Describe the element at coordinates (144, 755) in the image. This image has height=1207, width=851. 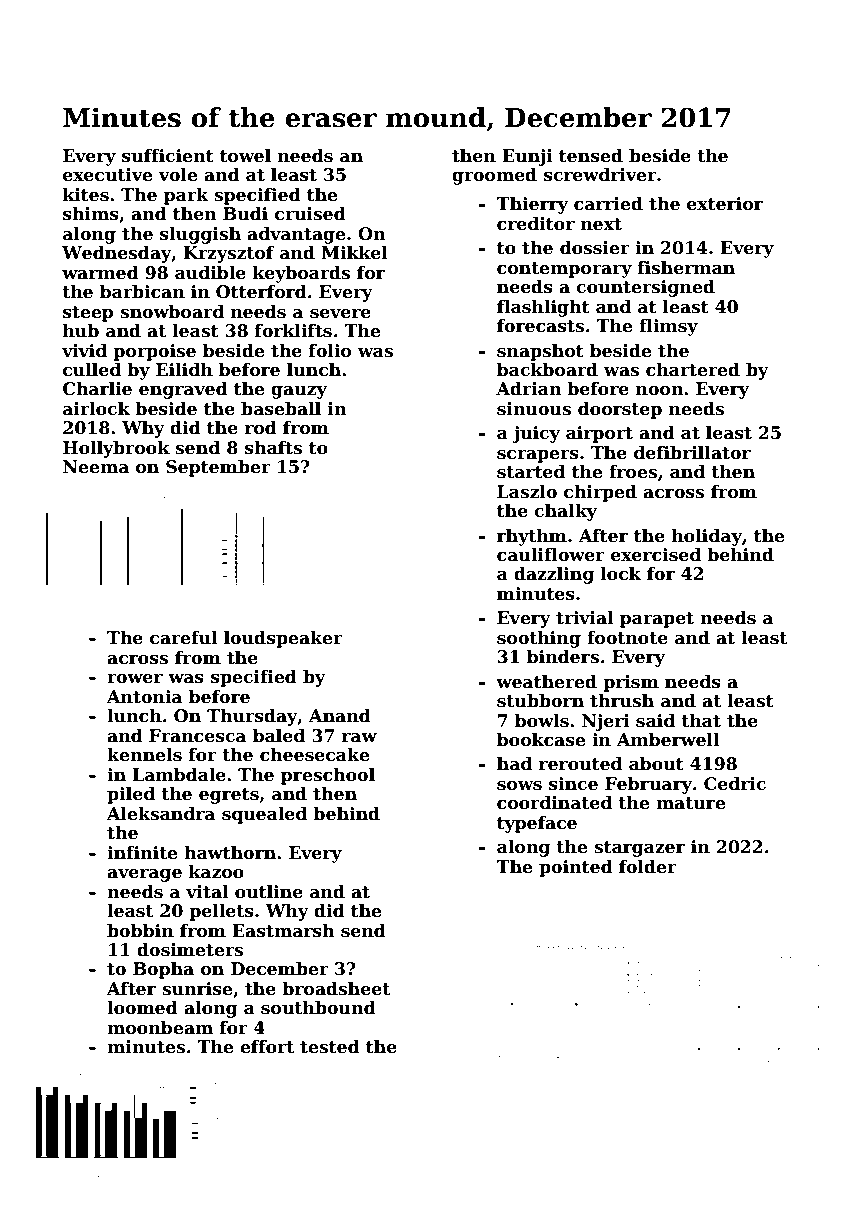
I see `kennels` at that location.
